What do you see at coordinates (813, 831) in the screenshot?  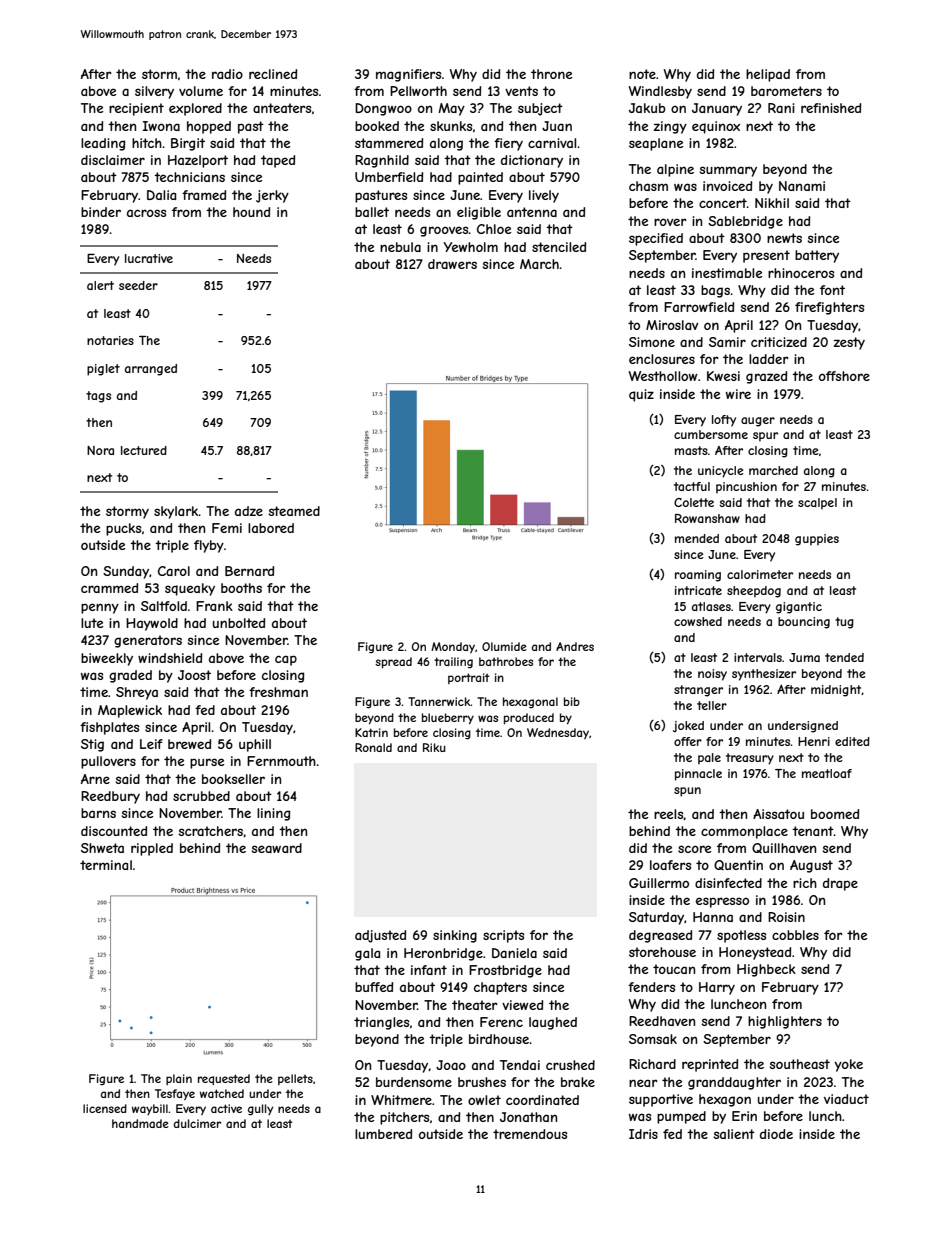 I see `tenant` at bounding box center [813, 831].
